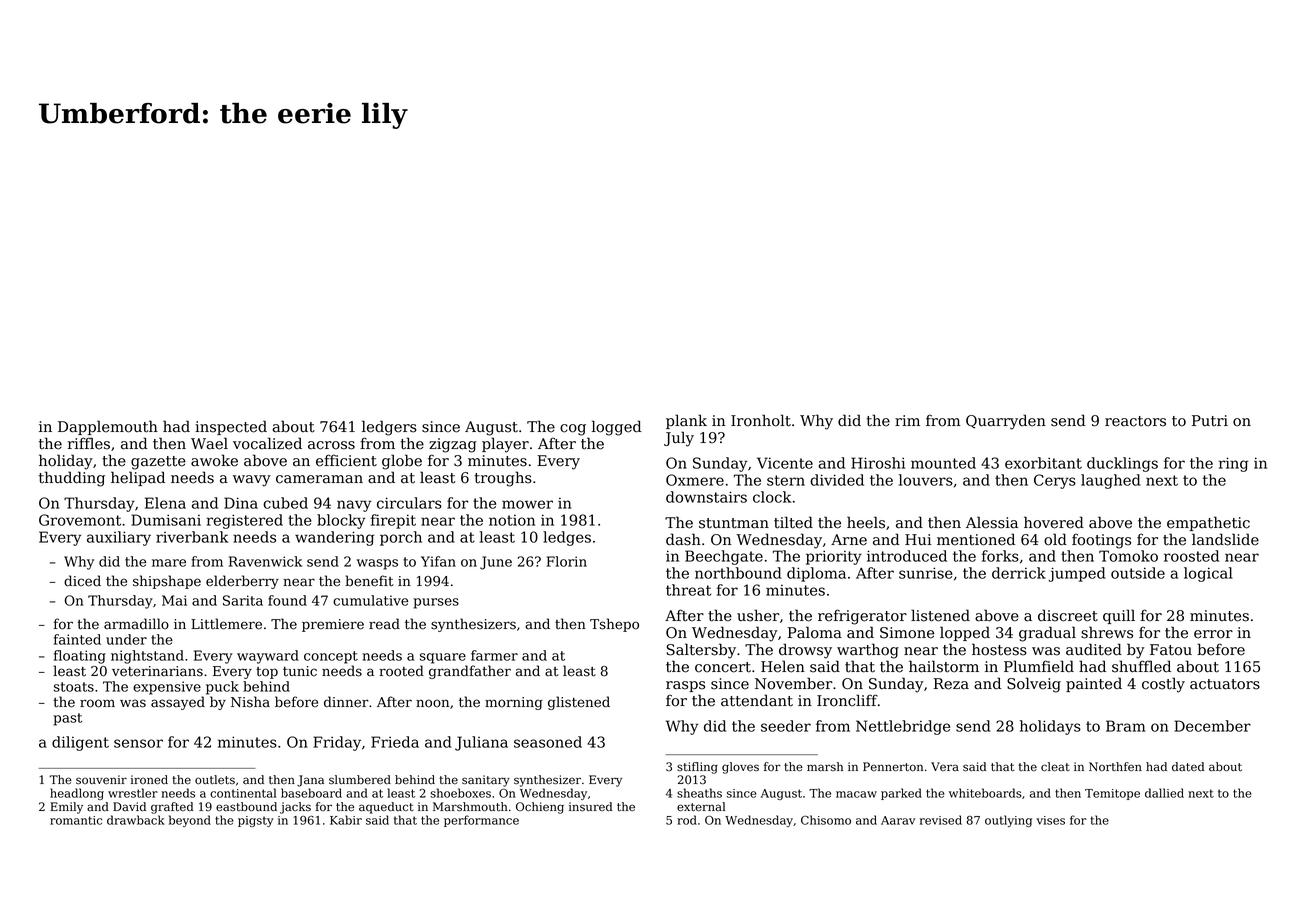  I want to click on morning, so click(514, 703).
